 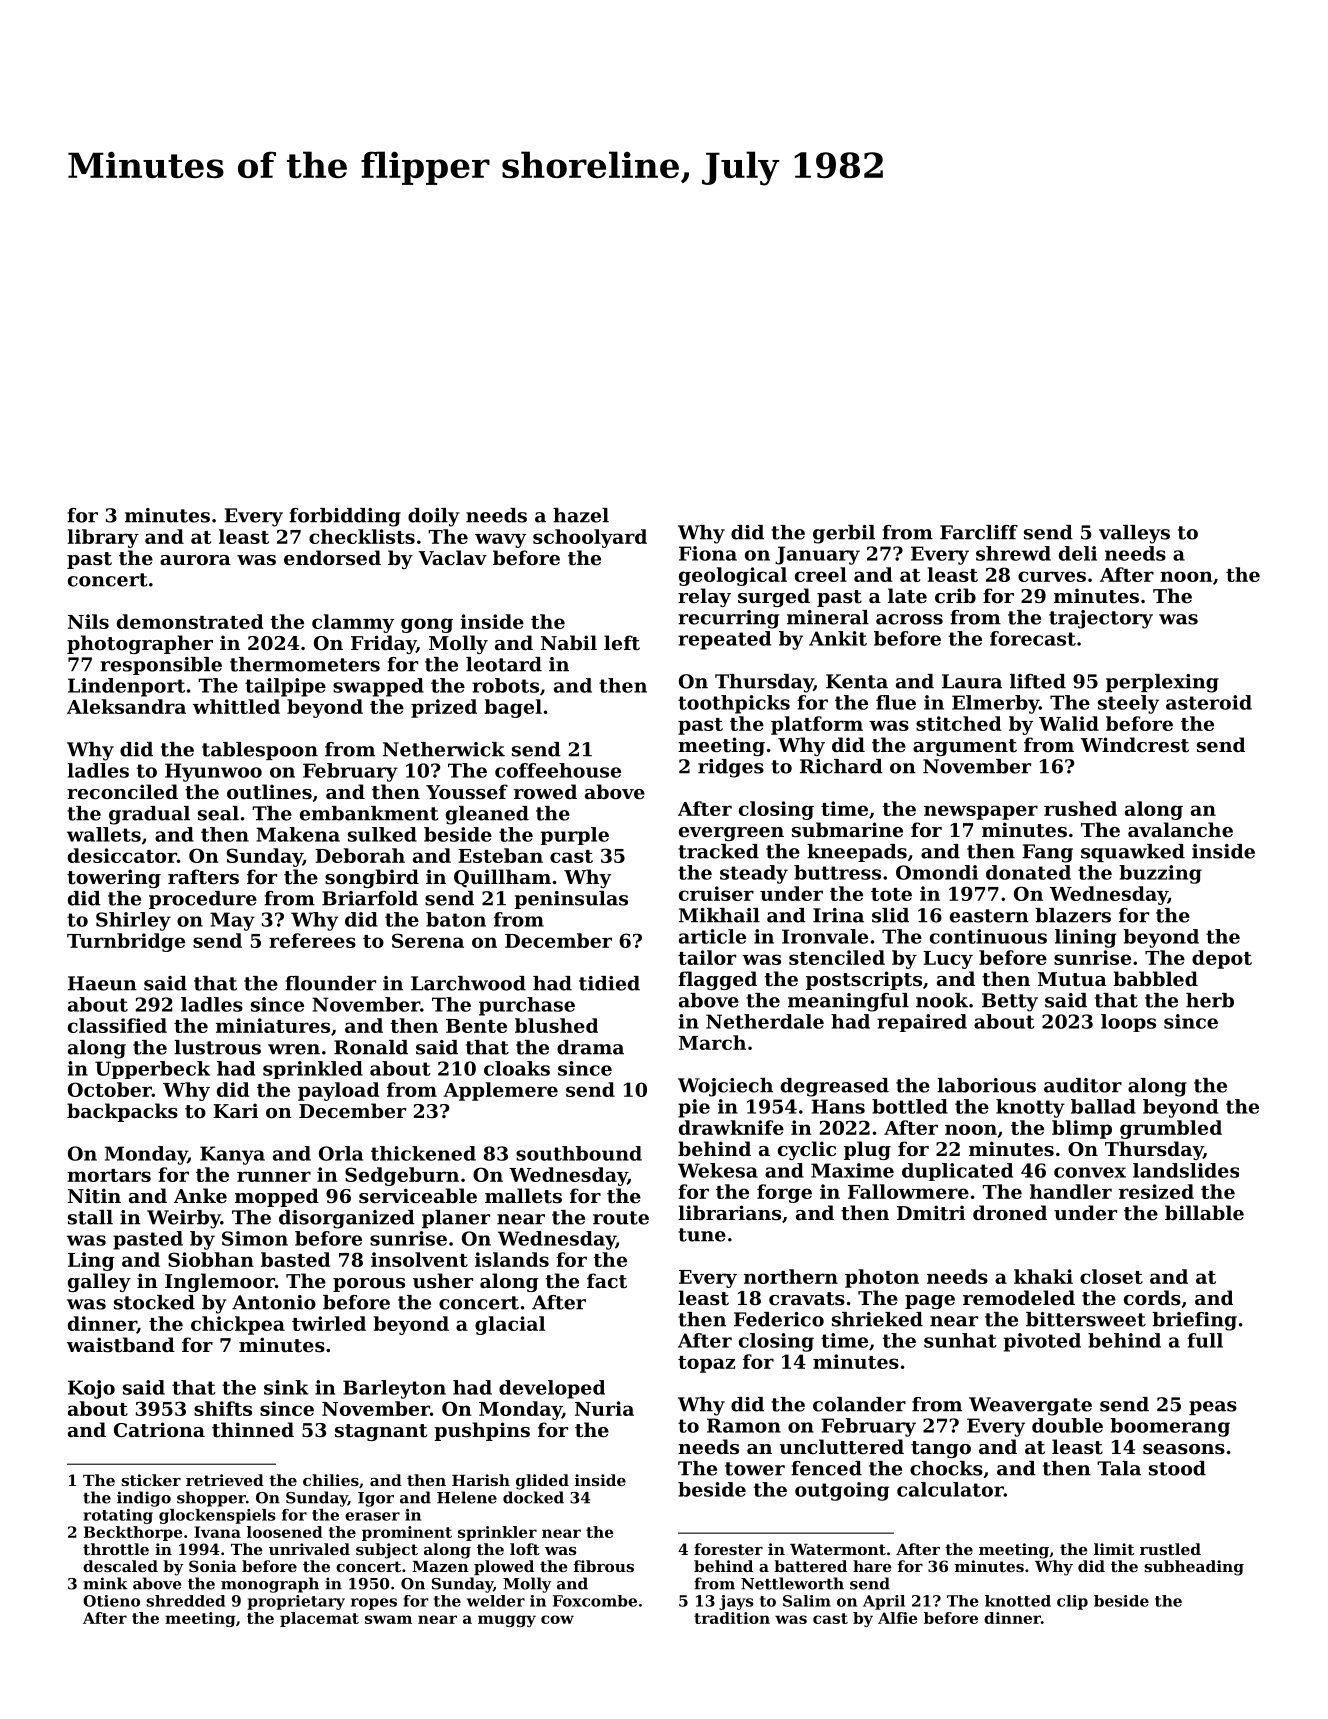 What do you see at coordinates (807, 1150) in the screenshot?
I see `cyclic` at bounding box center [807, 1150].
